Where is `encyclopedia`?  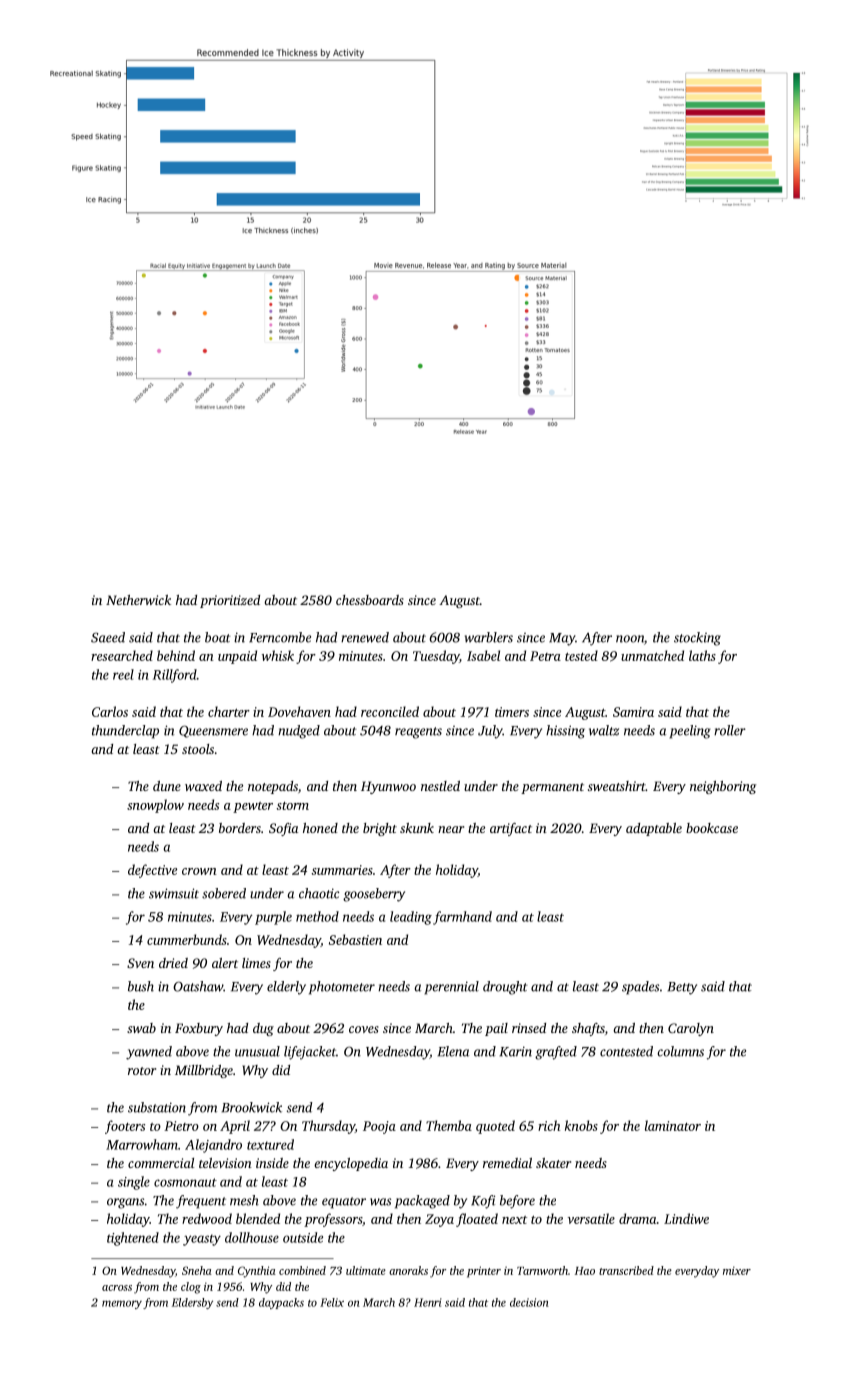 encyclopedia is located at coordinates (351, 1164).
